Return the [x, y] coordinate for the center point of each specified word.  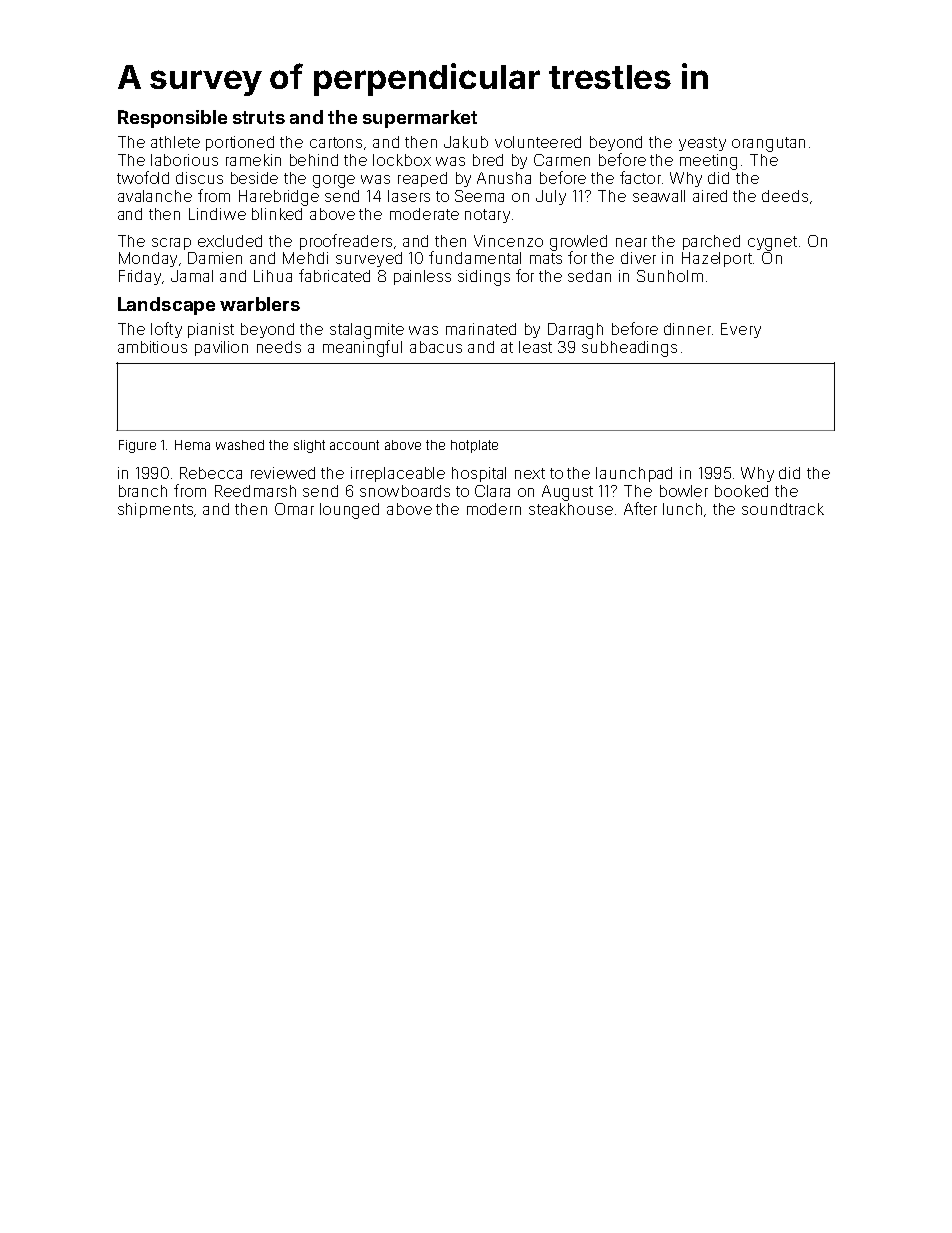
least [535, 347]
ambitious [152, 347]
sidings [484, 278]
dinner [687, 329]
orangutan [768, 144]
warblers [260, 304]
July [551, 197]
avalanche [155, 196]
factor [640, 177]
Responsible [172, 119]
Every [741, 330]
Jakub [466, 142]
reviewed [283, 473]
